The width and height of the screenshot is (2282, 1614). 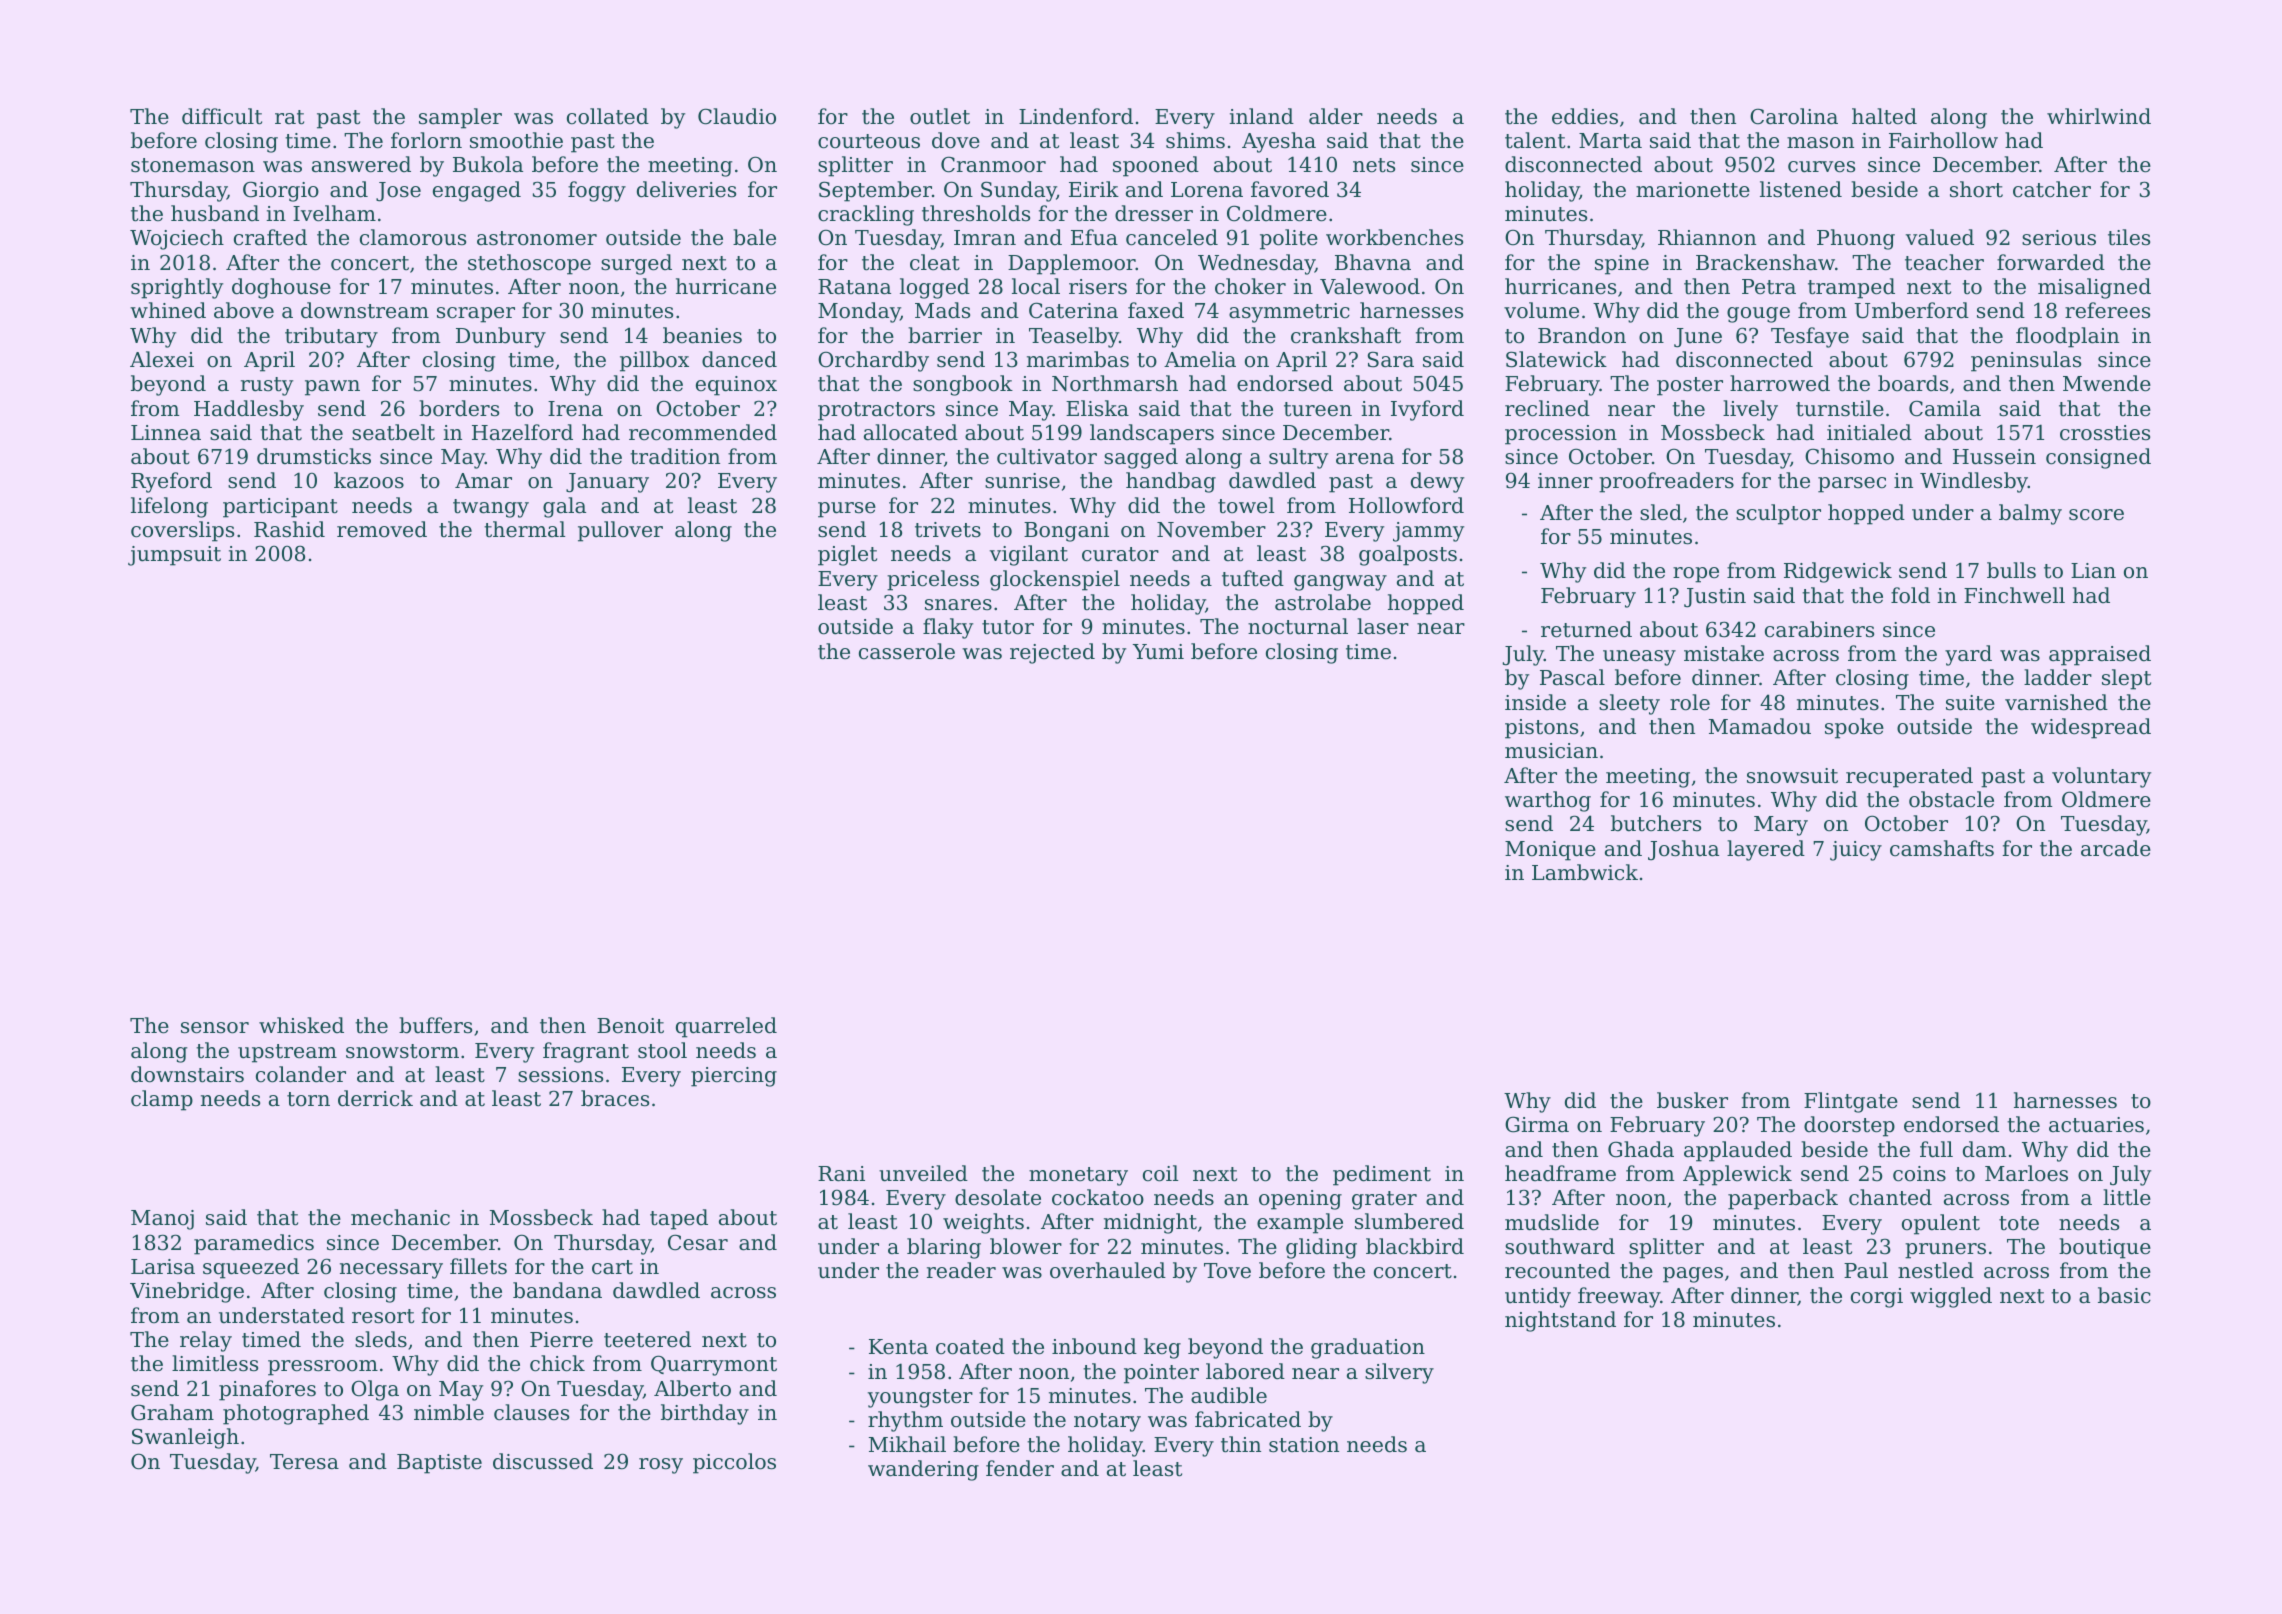 I want to click on Alexei, so click(x=162, y=359).
